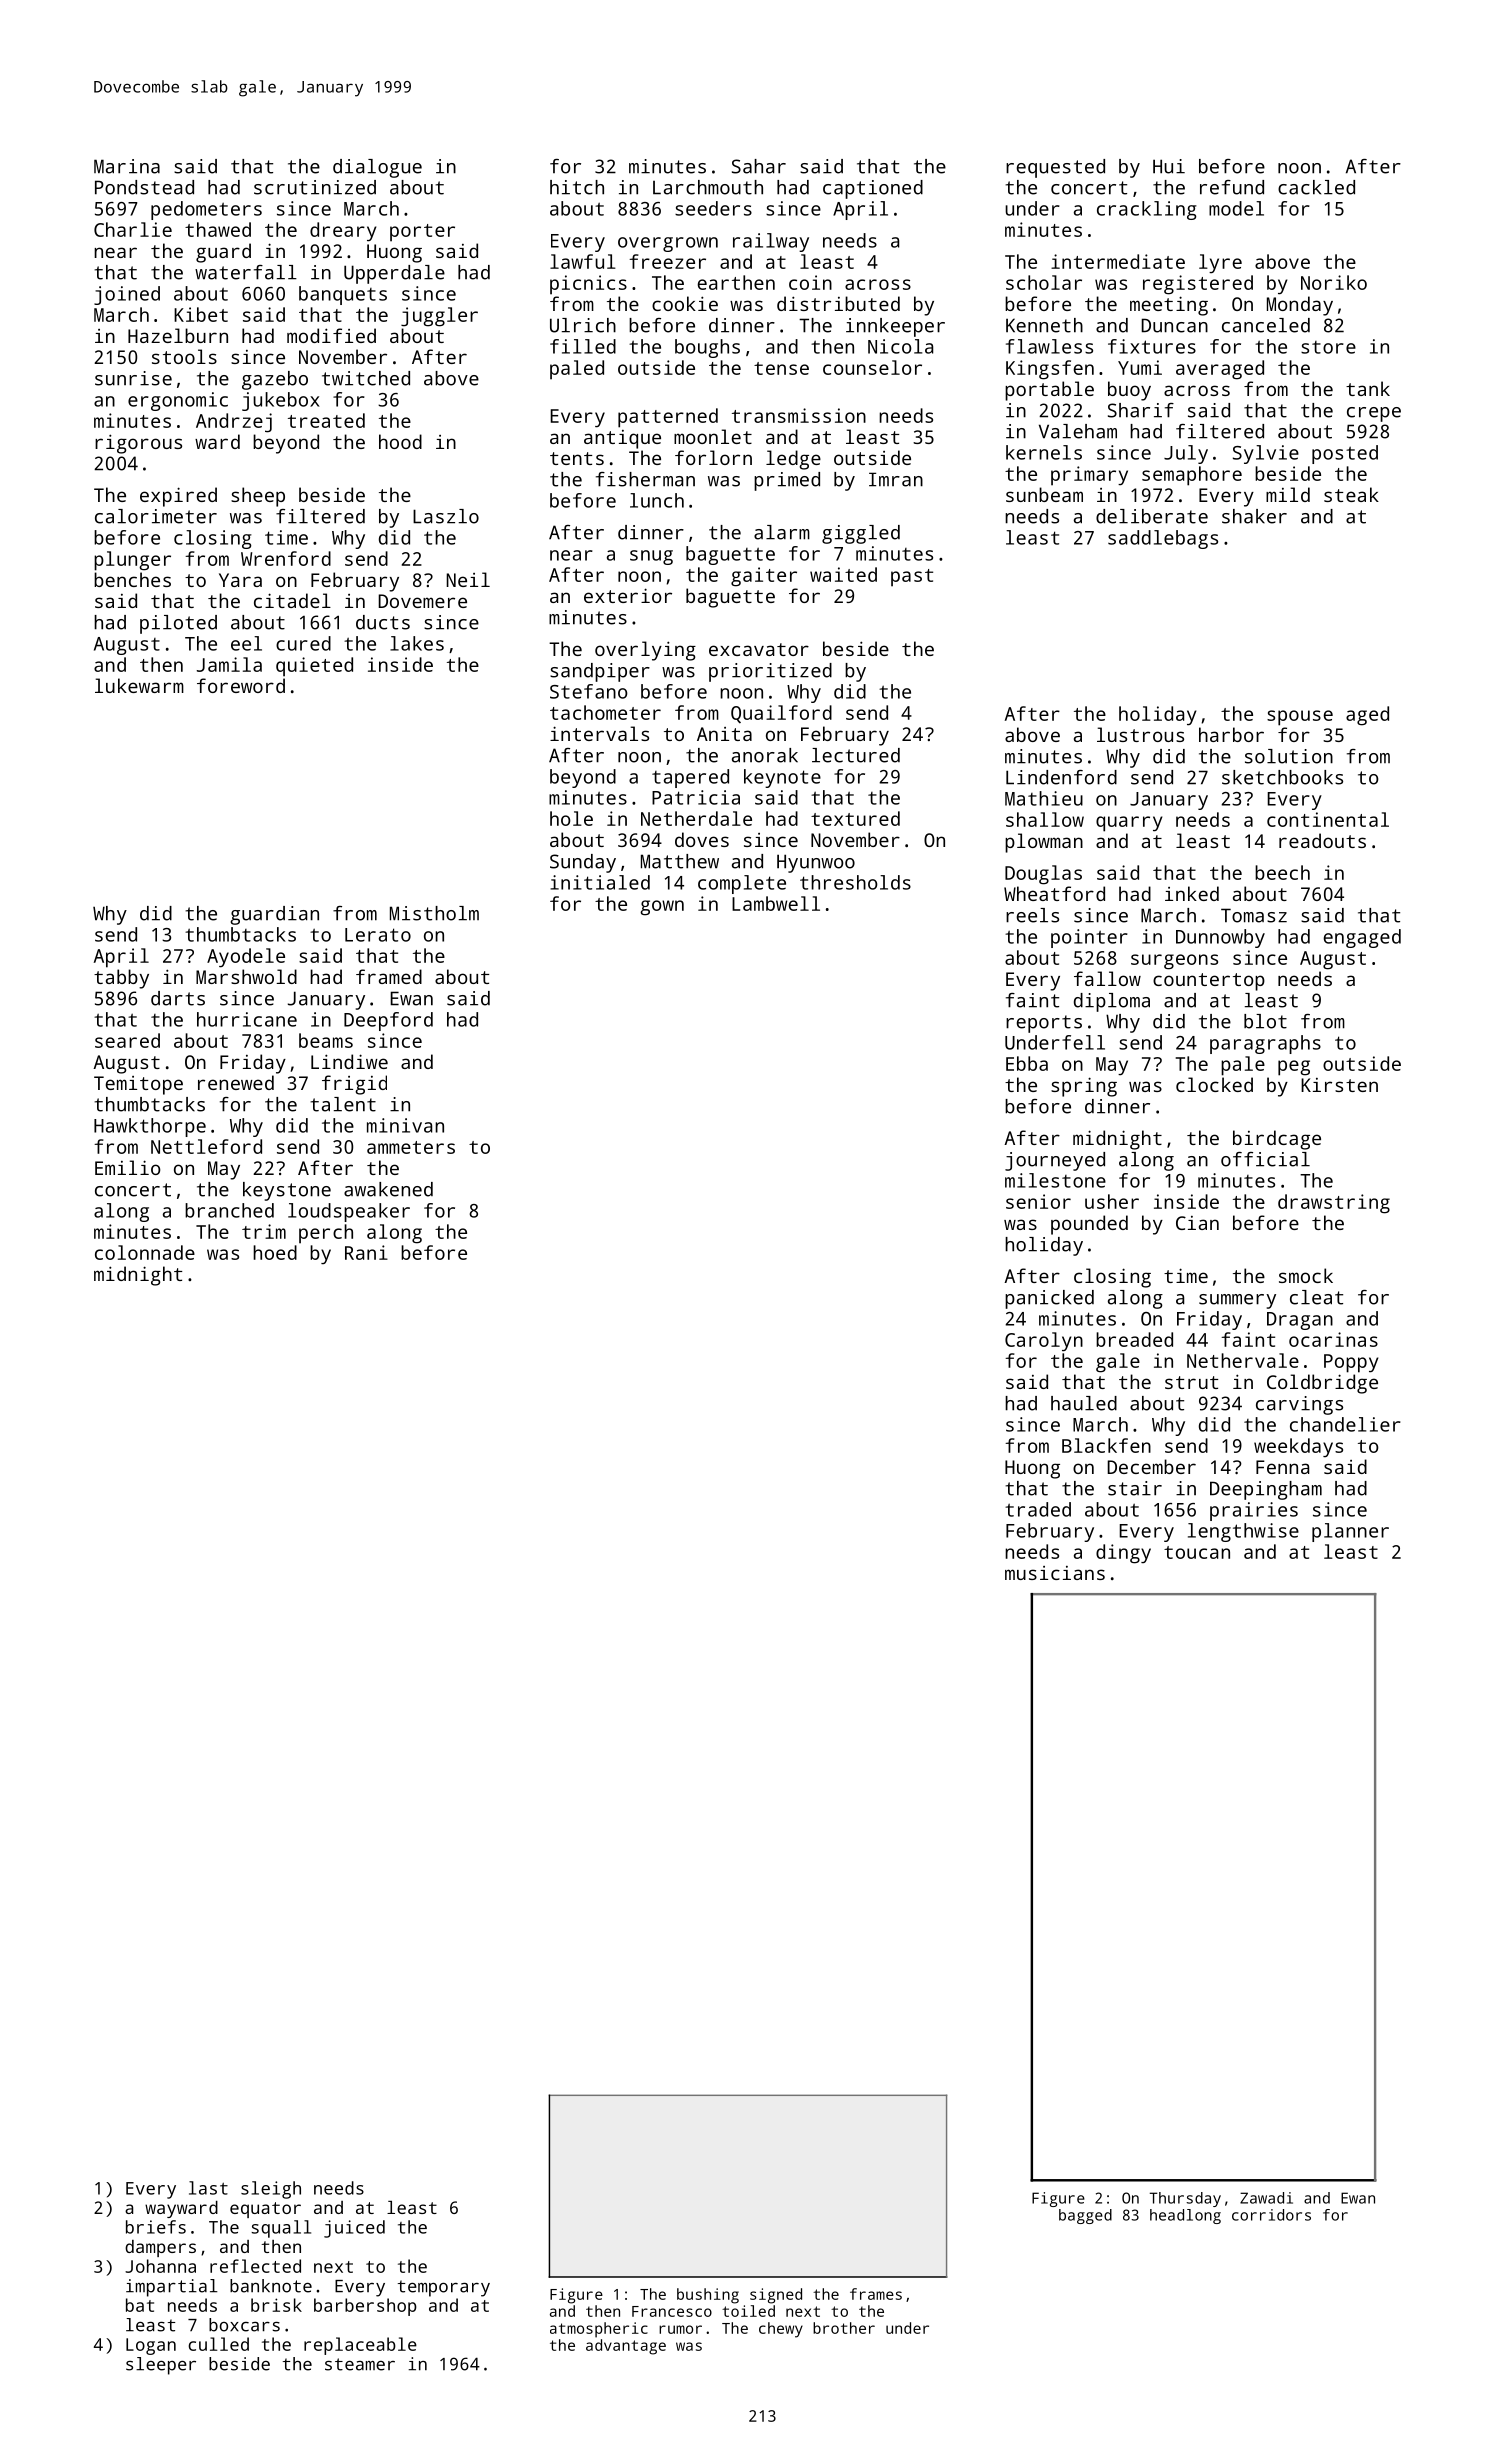 Image resolution: width=1496 pixels, height=2464 pixels. Describe the element at coordinates (331, 335) in the screenshot. I see `modified` at that location.
